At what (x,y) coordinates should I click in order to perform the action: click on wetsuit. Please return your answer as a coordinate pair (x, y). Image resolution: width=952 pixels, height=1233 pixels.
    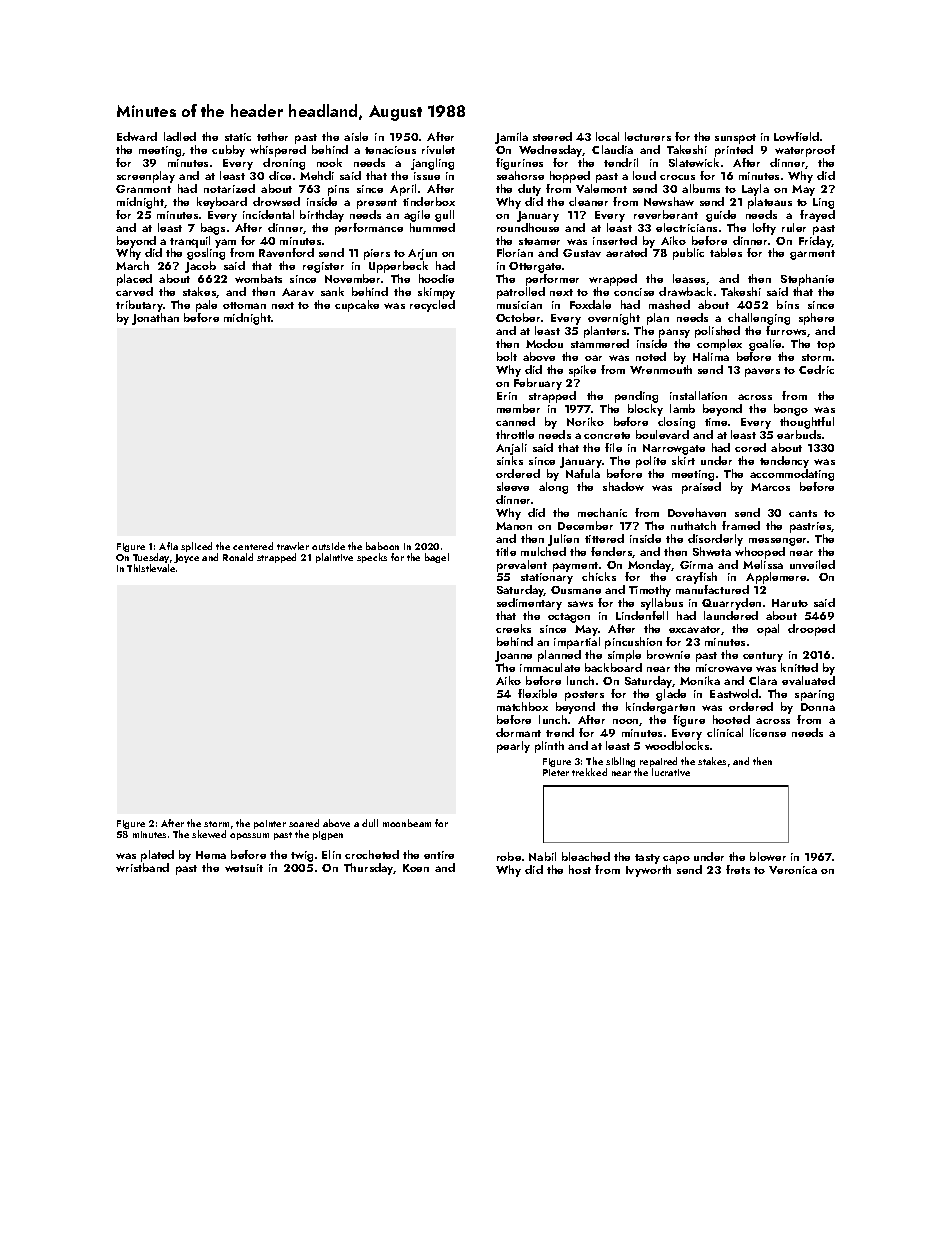
    Looking at the image, I should click on (244, 868).
